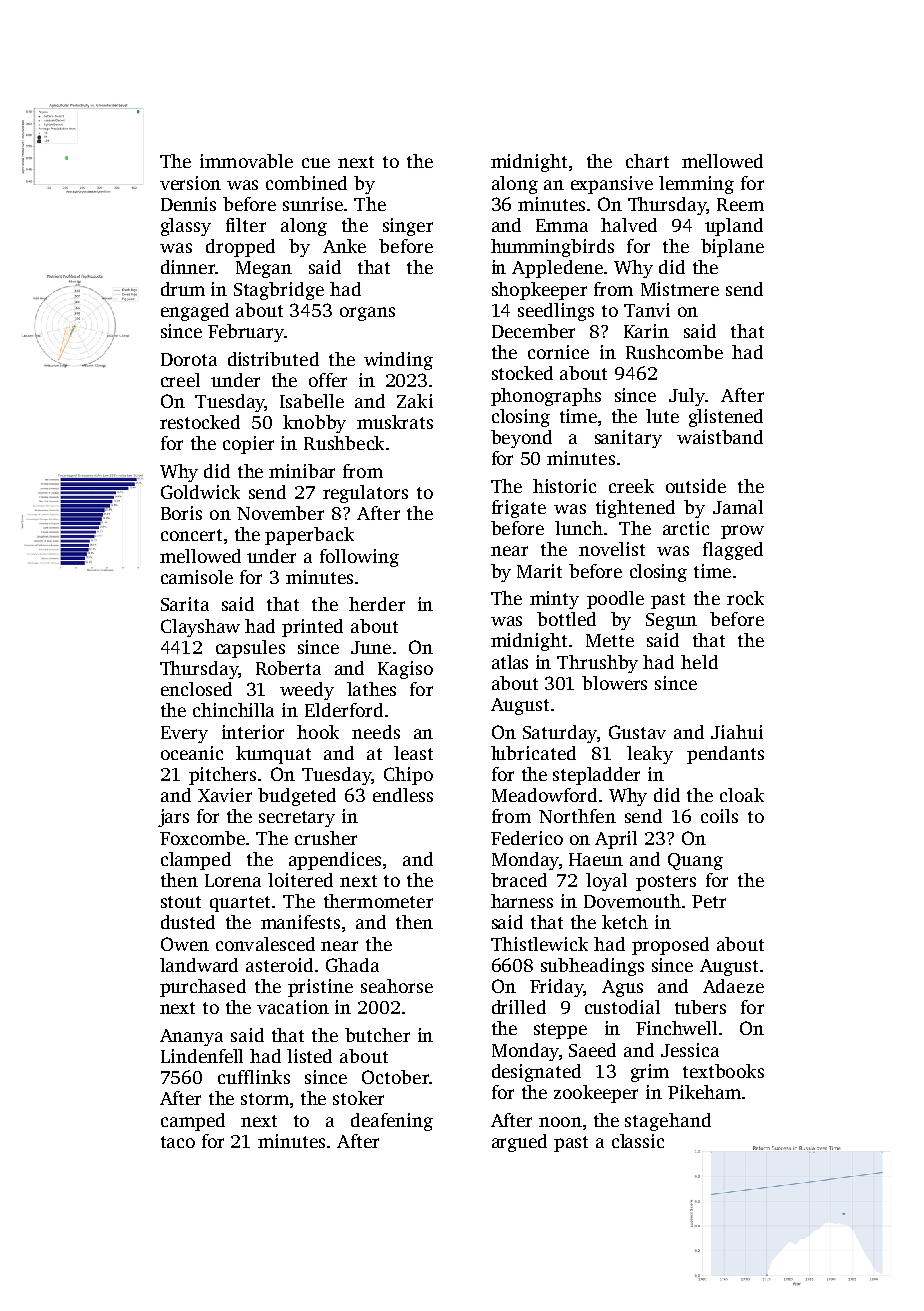  Describe the element at coordinates (686, 528) in the document. I see `arctic` at that location.
